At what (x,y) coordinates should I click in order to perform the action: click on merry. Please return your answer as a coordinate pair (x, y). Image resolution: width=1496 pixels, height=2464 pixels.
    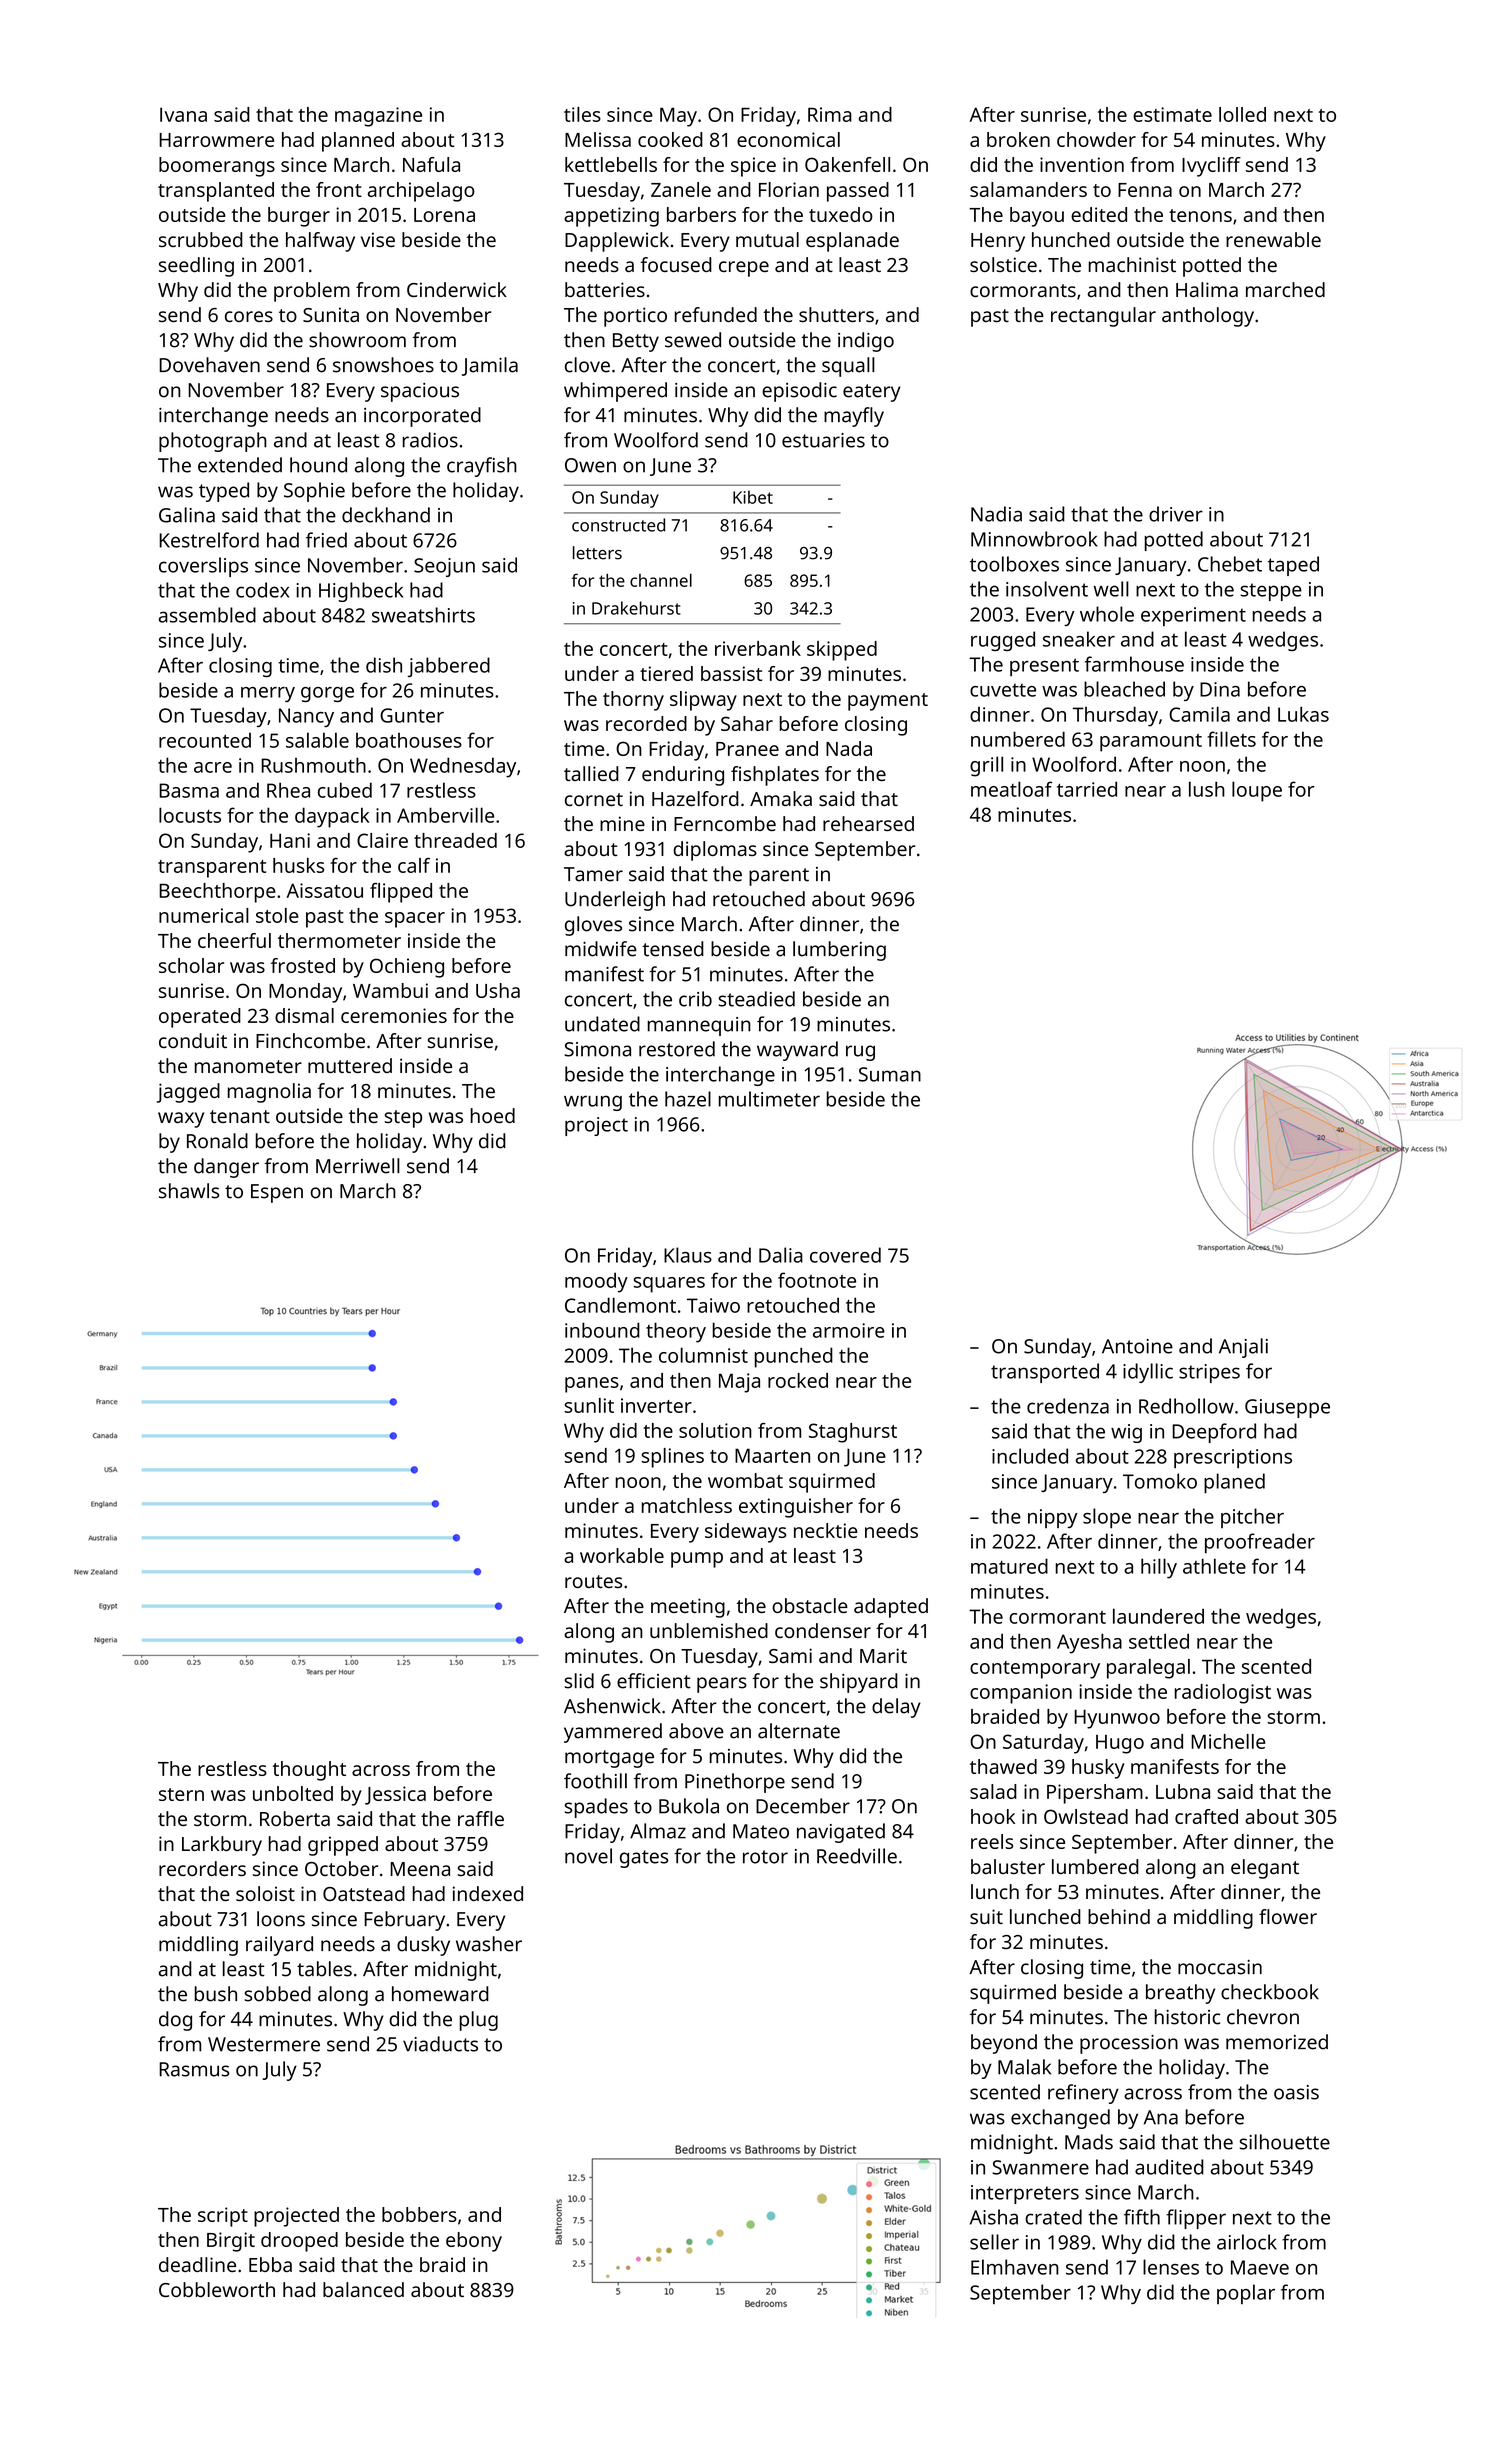
    Looking at the image, I should click on (268, 694).
